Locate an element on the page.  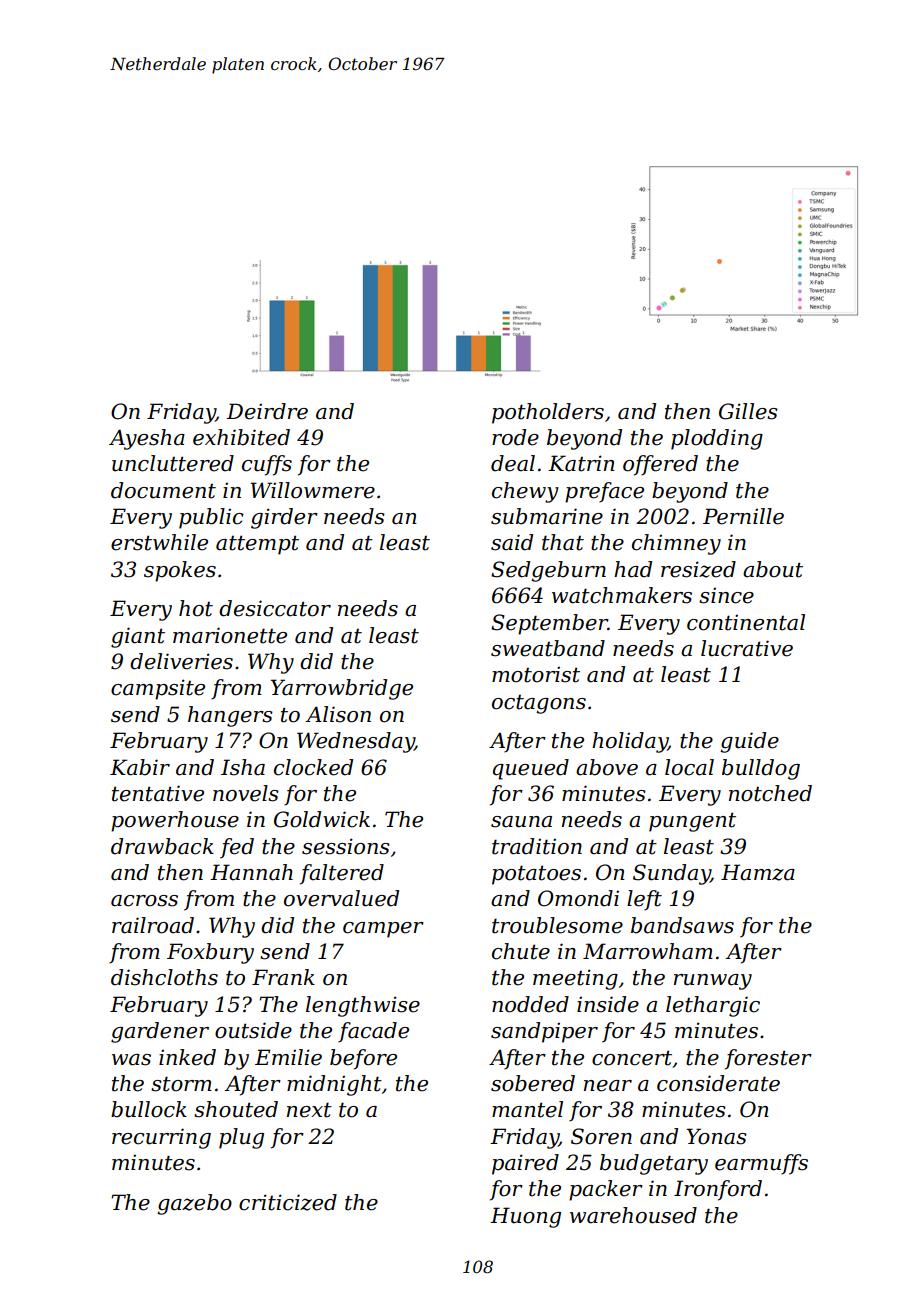
above is located at coordinates (607, 767).
